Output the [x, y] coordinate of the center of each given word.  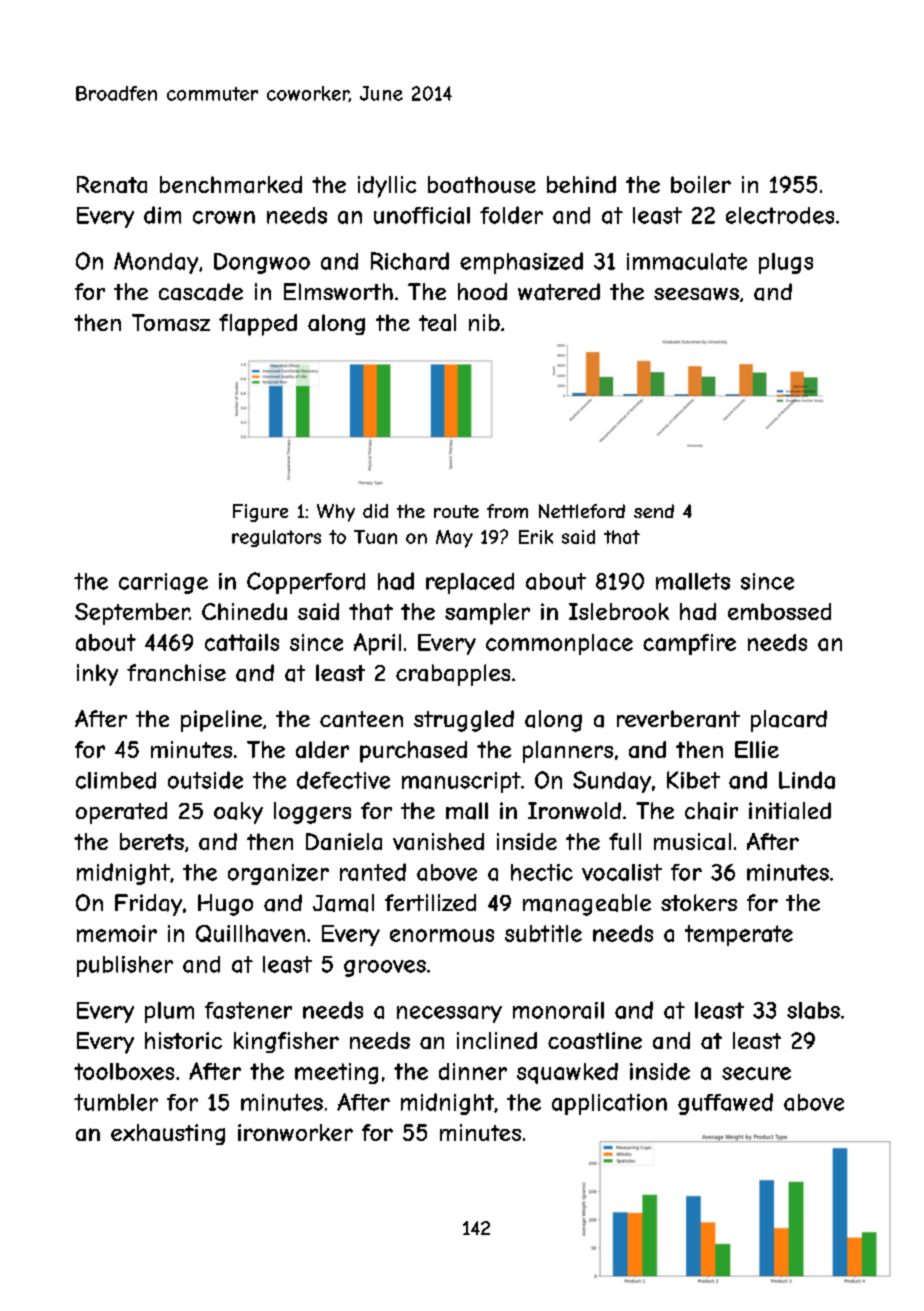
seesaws [696, 294]
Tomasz [171, 322]
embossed [779, 611]
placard [789, 721]
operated [121, 813]
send [654, 511]
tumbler [116, 1102]
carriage [163, 583]
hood [482, 291]
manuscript [461, 782]
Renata [112, 184]
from [507, 511]
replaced [470, 583]
